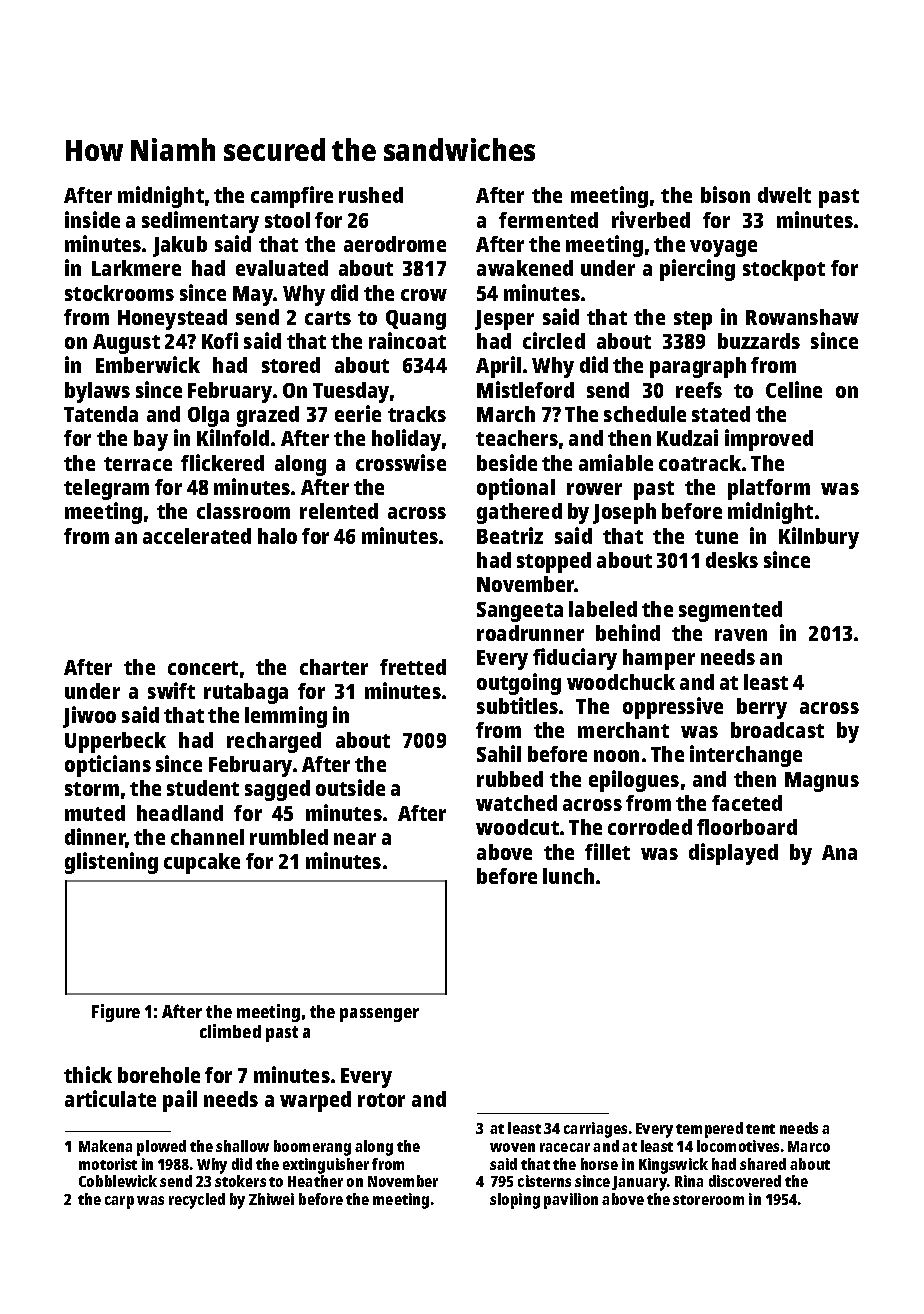 Image resolution: width=924 pixels, height=1314 pixels. I want to click on tune, so click(716, 537).
